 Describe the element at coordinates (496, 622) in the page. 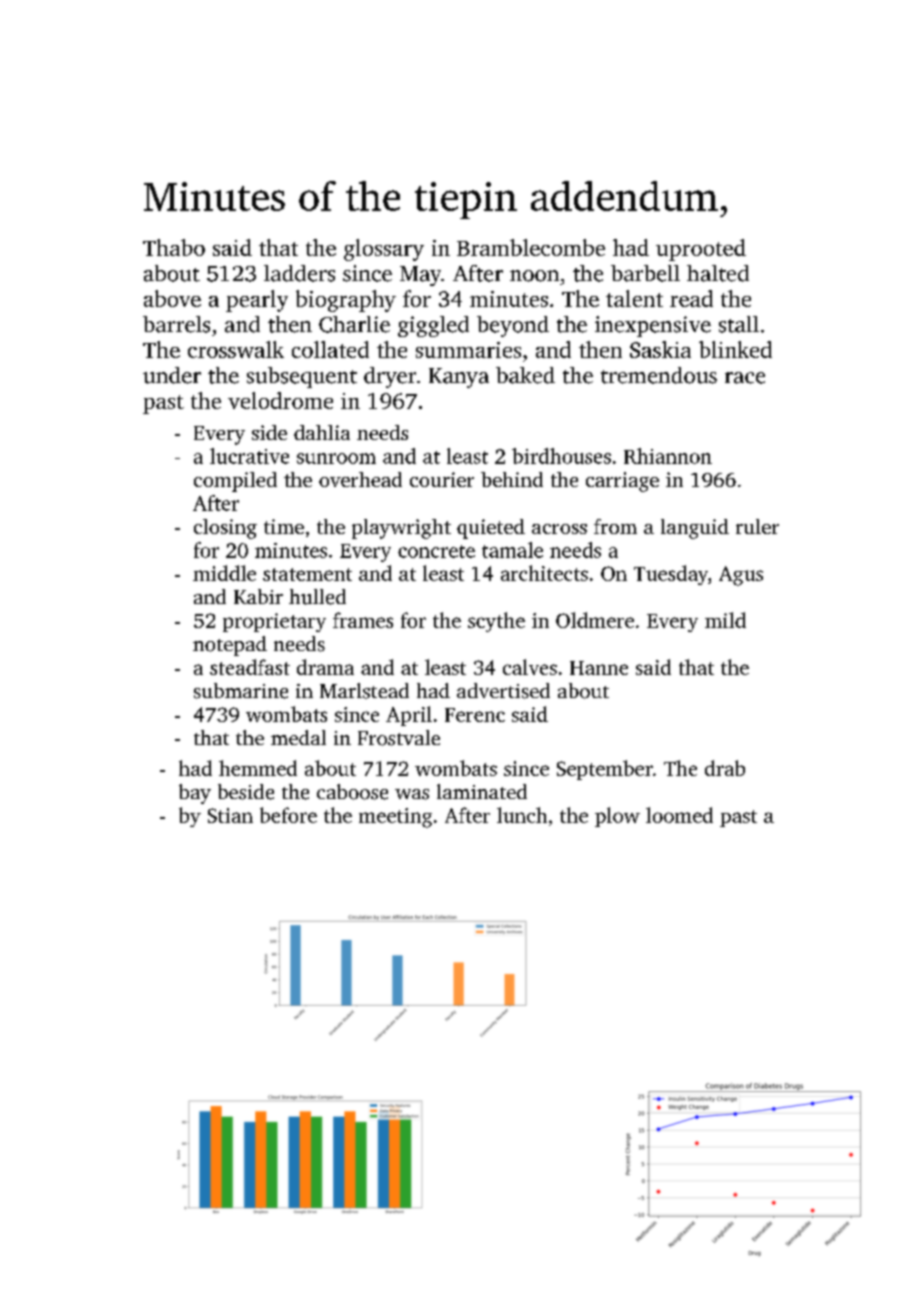

I see `scythe` at that location.
